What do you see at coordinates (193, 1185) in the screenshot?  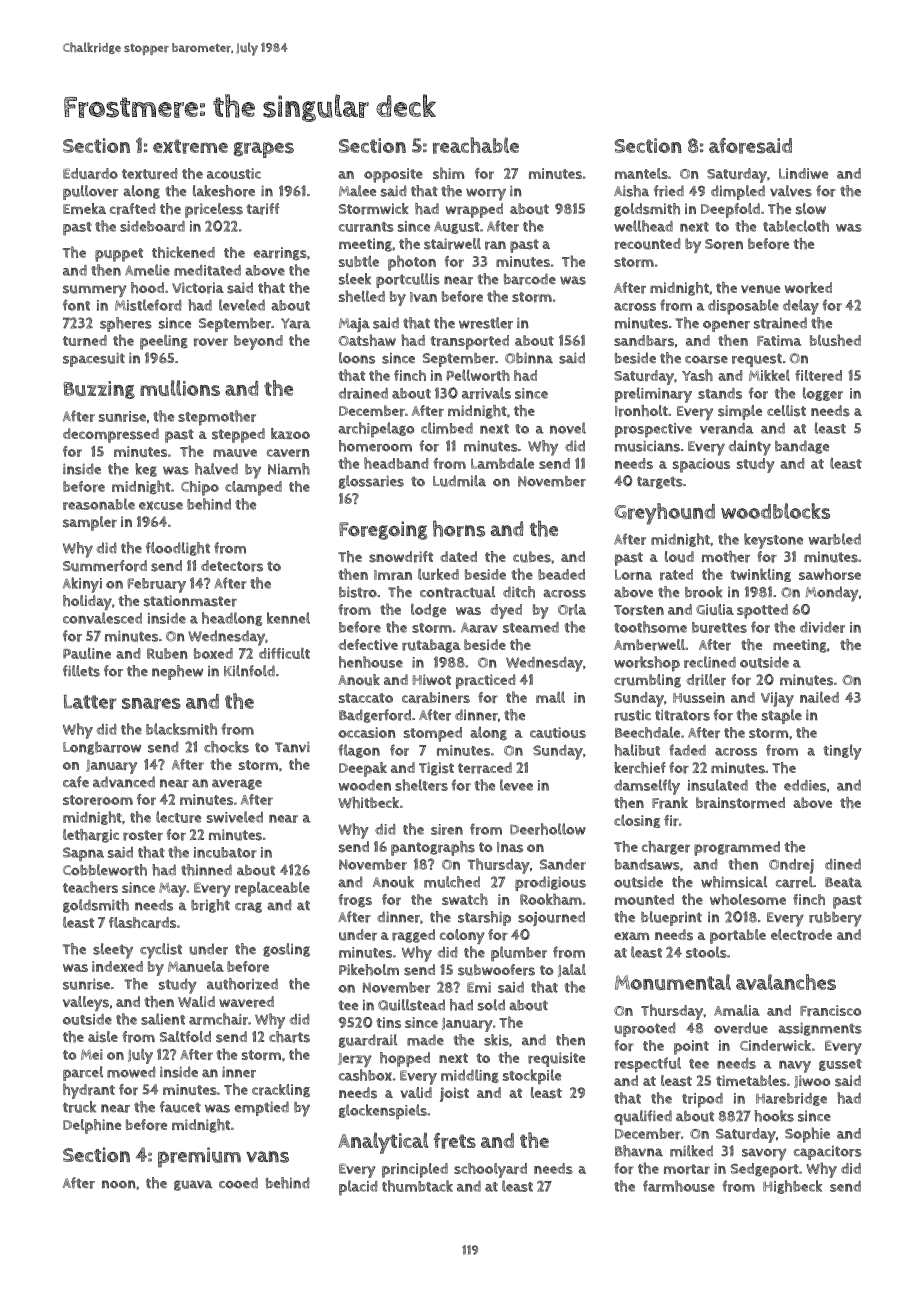 I see `guava` at bounding box center [193, 1185].
